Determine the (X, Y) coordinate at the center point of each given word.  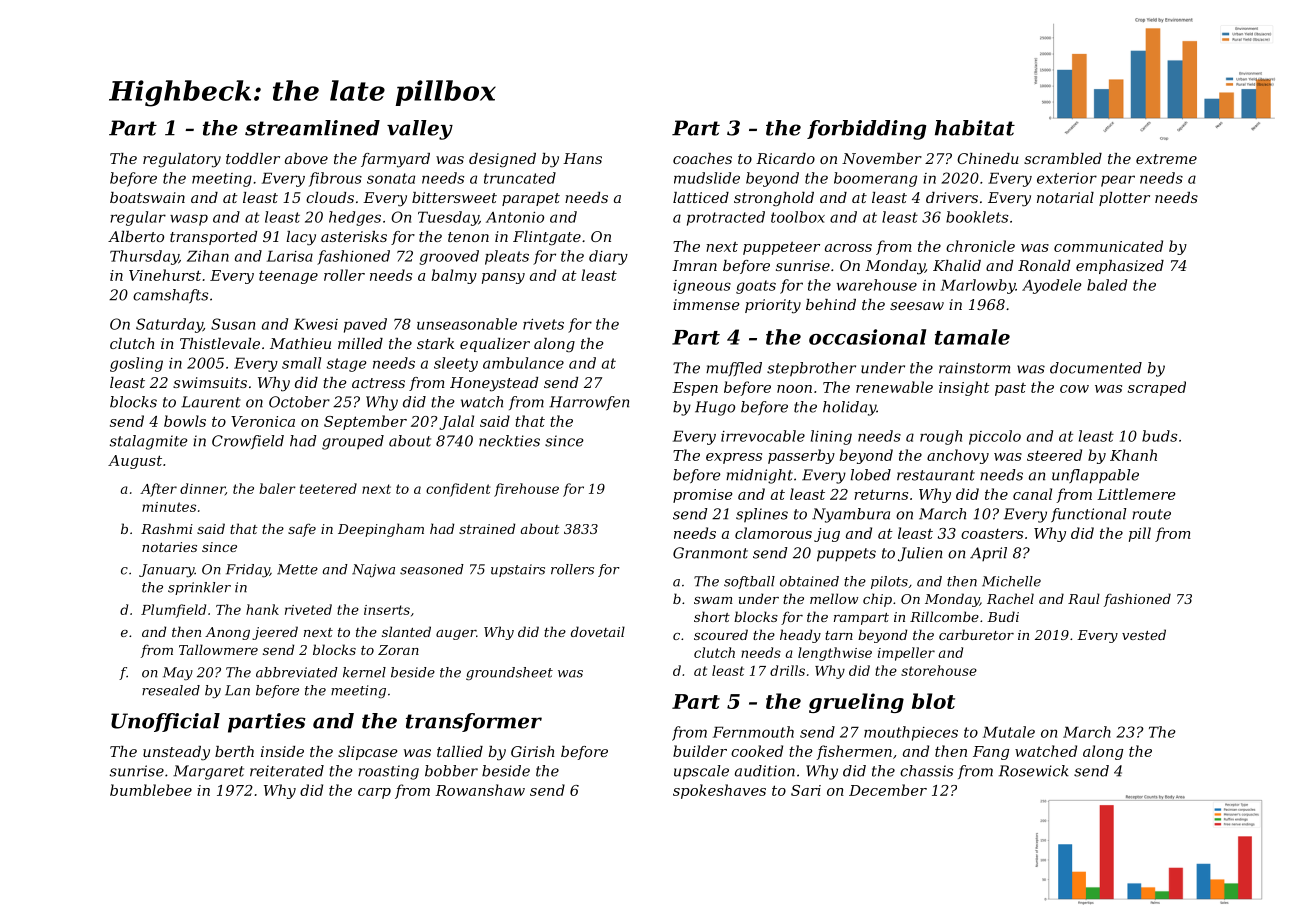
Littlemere (1136, 494)
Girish (533, 751)
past (1010, 389)
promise (702, 496)
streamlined (312, 128)
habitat (975, 128)
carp (374, 793)
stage (347, 365)
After (158, 490)
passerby (801, 456)
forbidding (866, 130)
